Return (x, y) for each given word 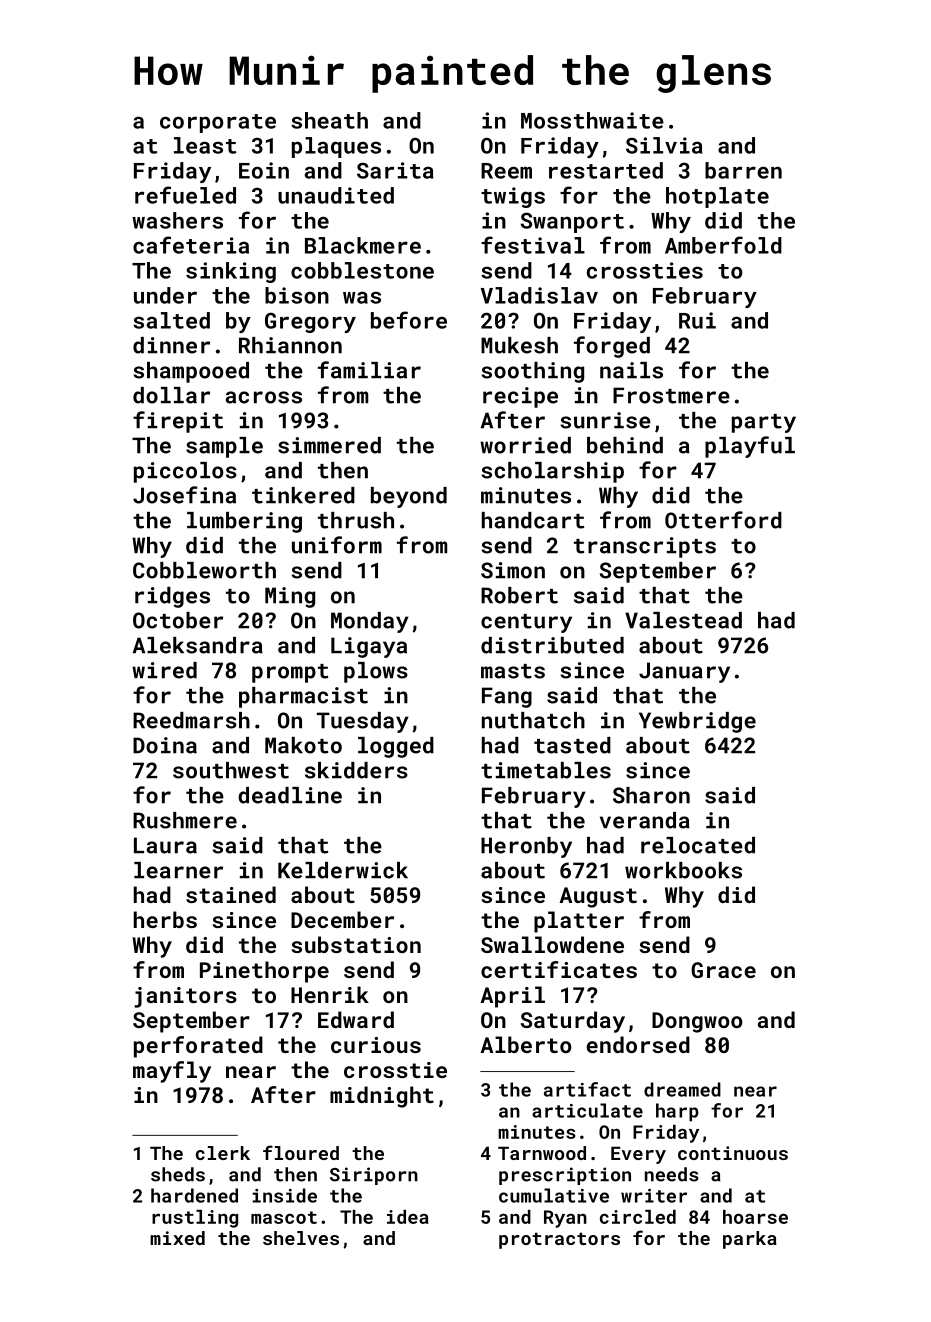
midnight (382, 1097)
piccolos (185, 472)
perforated (198, 1047)
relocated (698, 845)
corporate (218, 123)
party (764, 423)
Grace (723, 970)
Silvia (664, 145)
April (512, 997)
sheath (329, 120)
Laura (165, 845)
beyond (409, 497)
